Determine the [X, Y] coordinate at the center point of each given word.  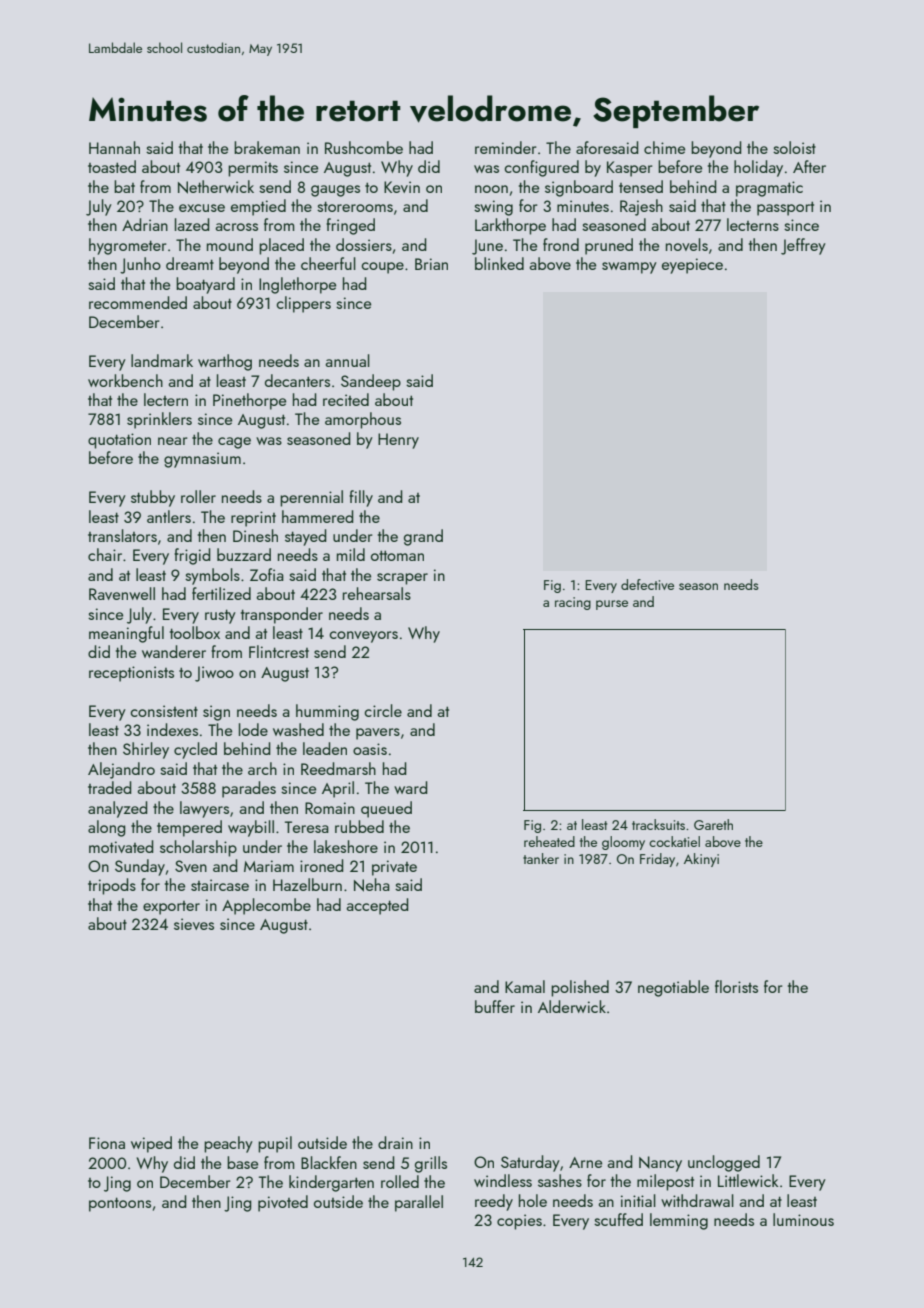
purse [612, 605]
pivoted [283, 1203]
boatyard [205, 285]
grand [423, 537]
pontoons [120, 1204]
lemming [679, 1221]
